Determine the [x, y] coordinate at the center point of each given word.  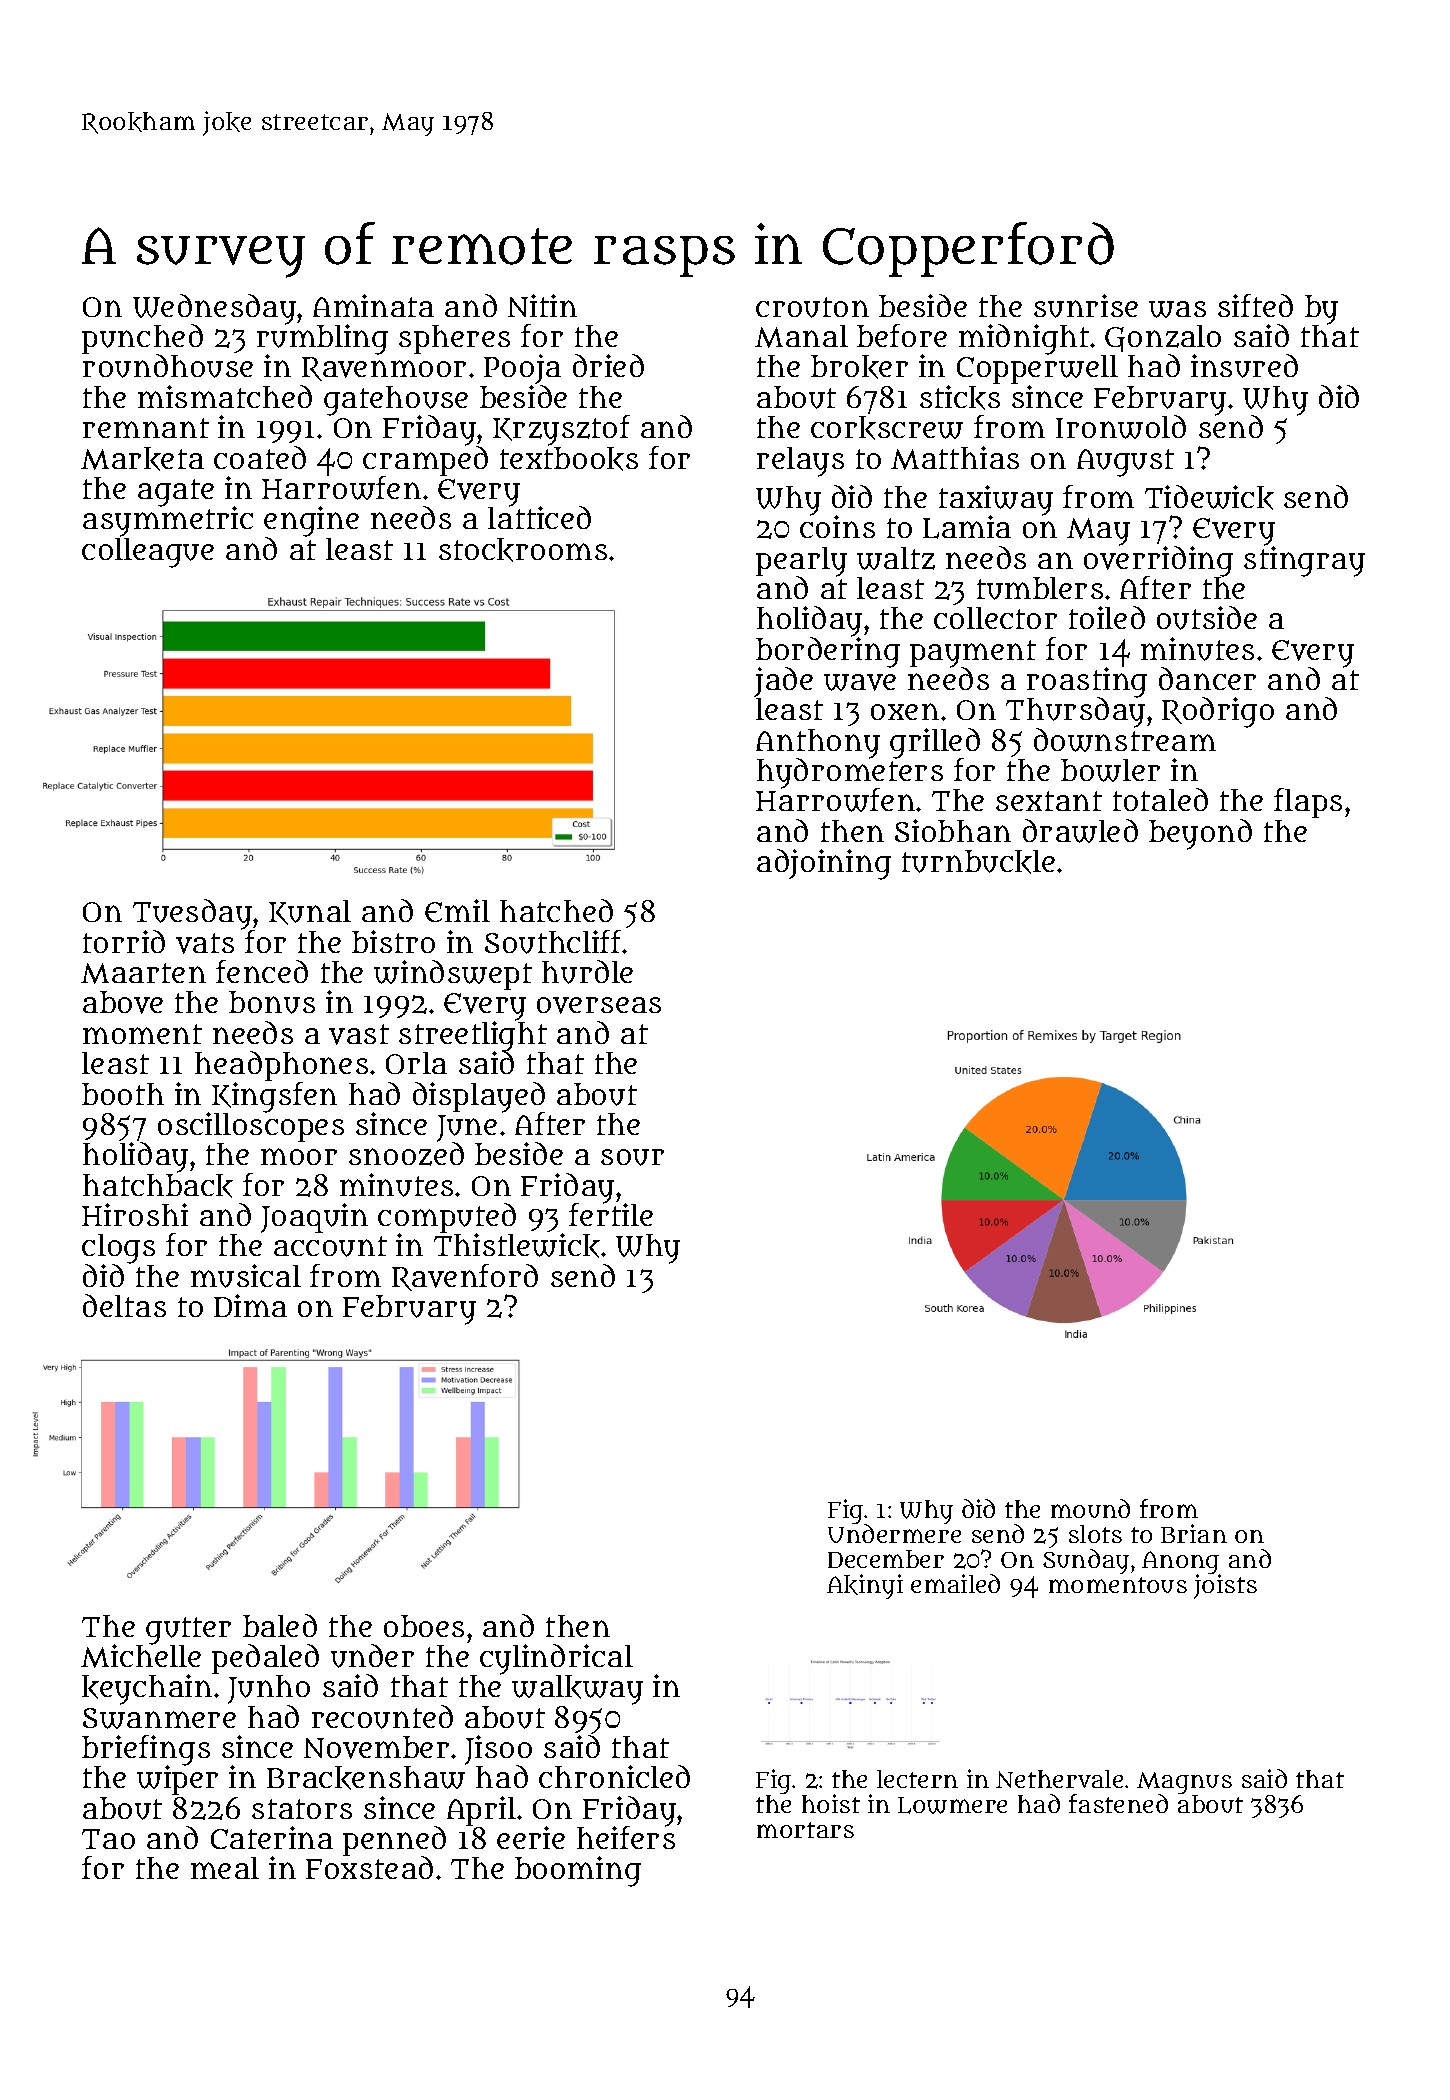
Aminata [373, 305]
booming [578, 1871]
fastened [1118, 1803]
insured [1244, 366]
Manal [801, 336]
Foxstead [369, 1868]
